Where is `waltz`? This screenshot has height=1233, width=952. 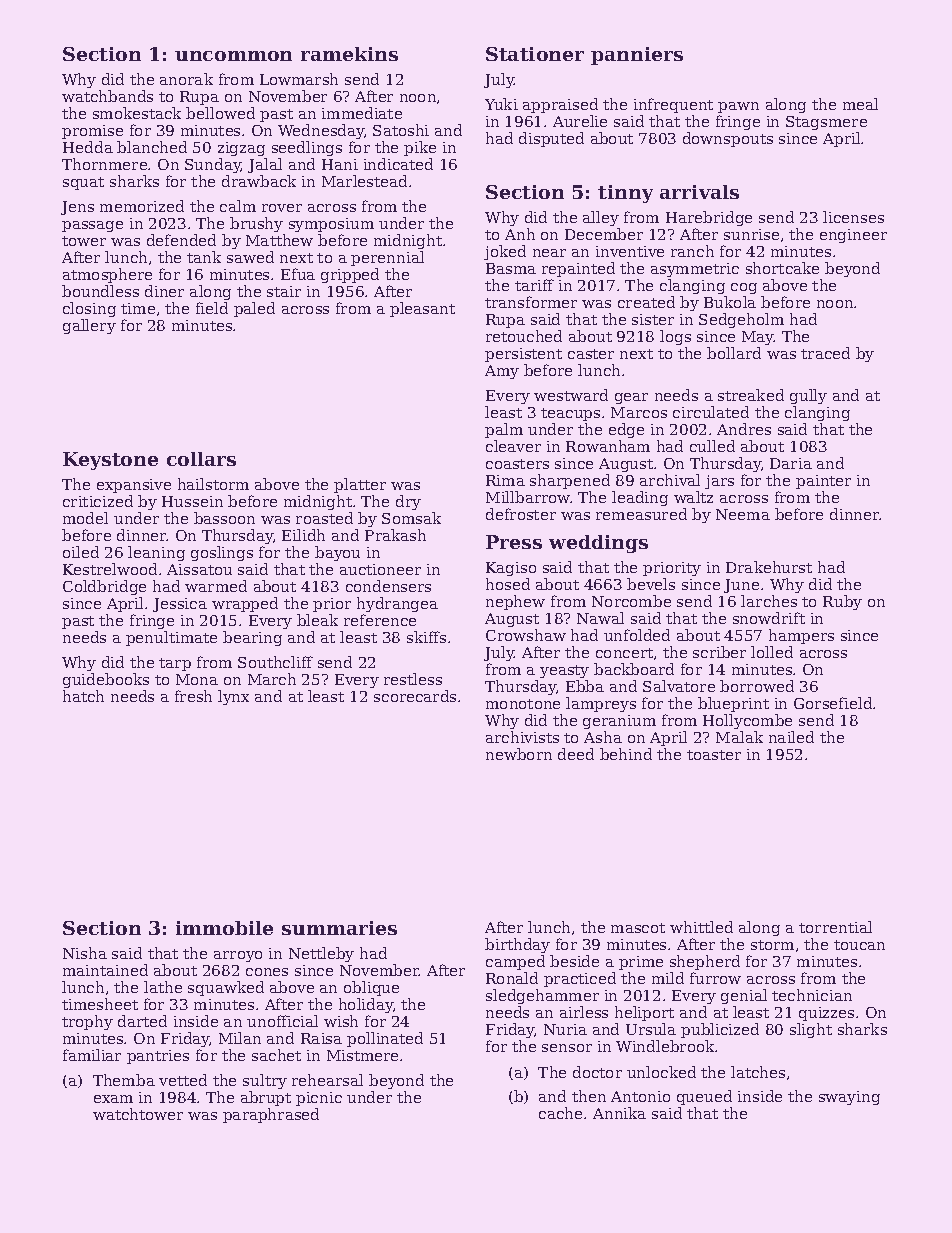 waltz is located at coordinates (693, 497).
